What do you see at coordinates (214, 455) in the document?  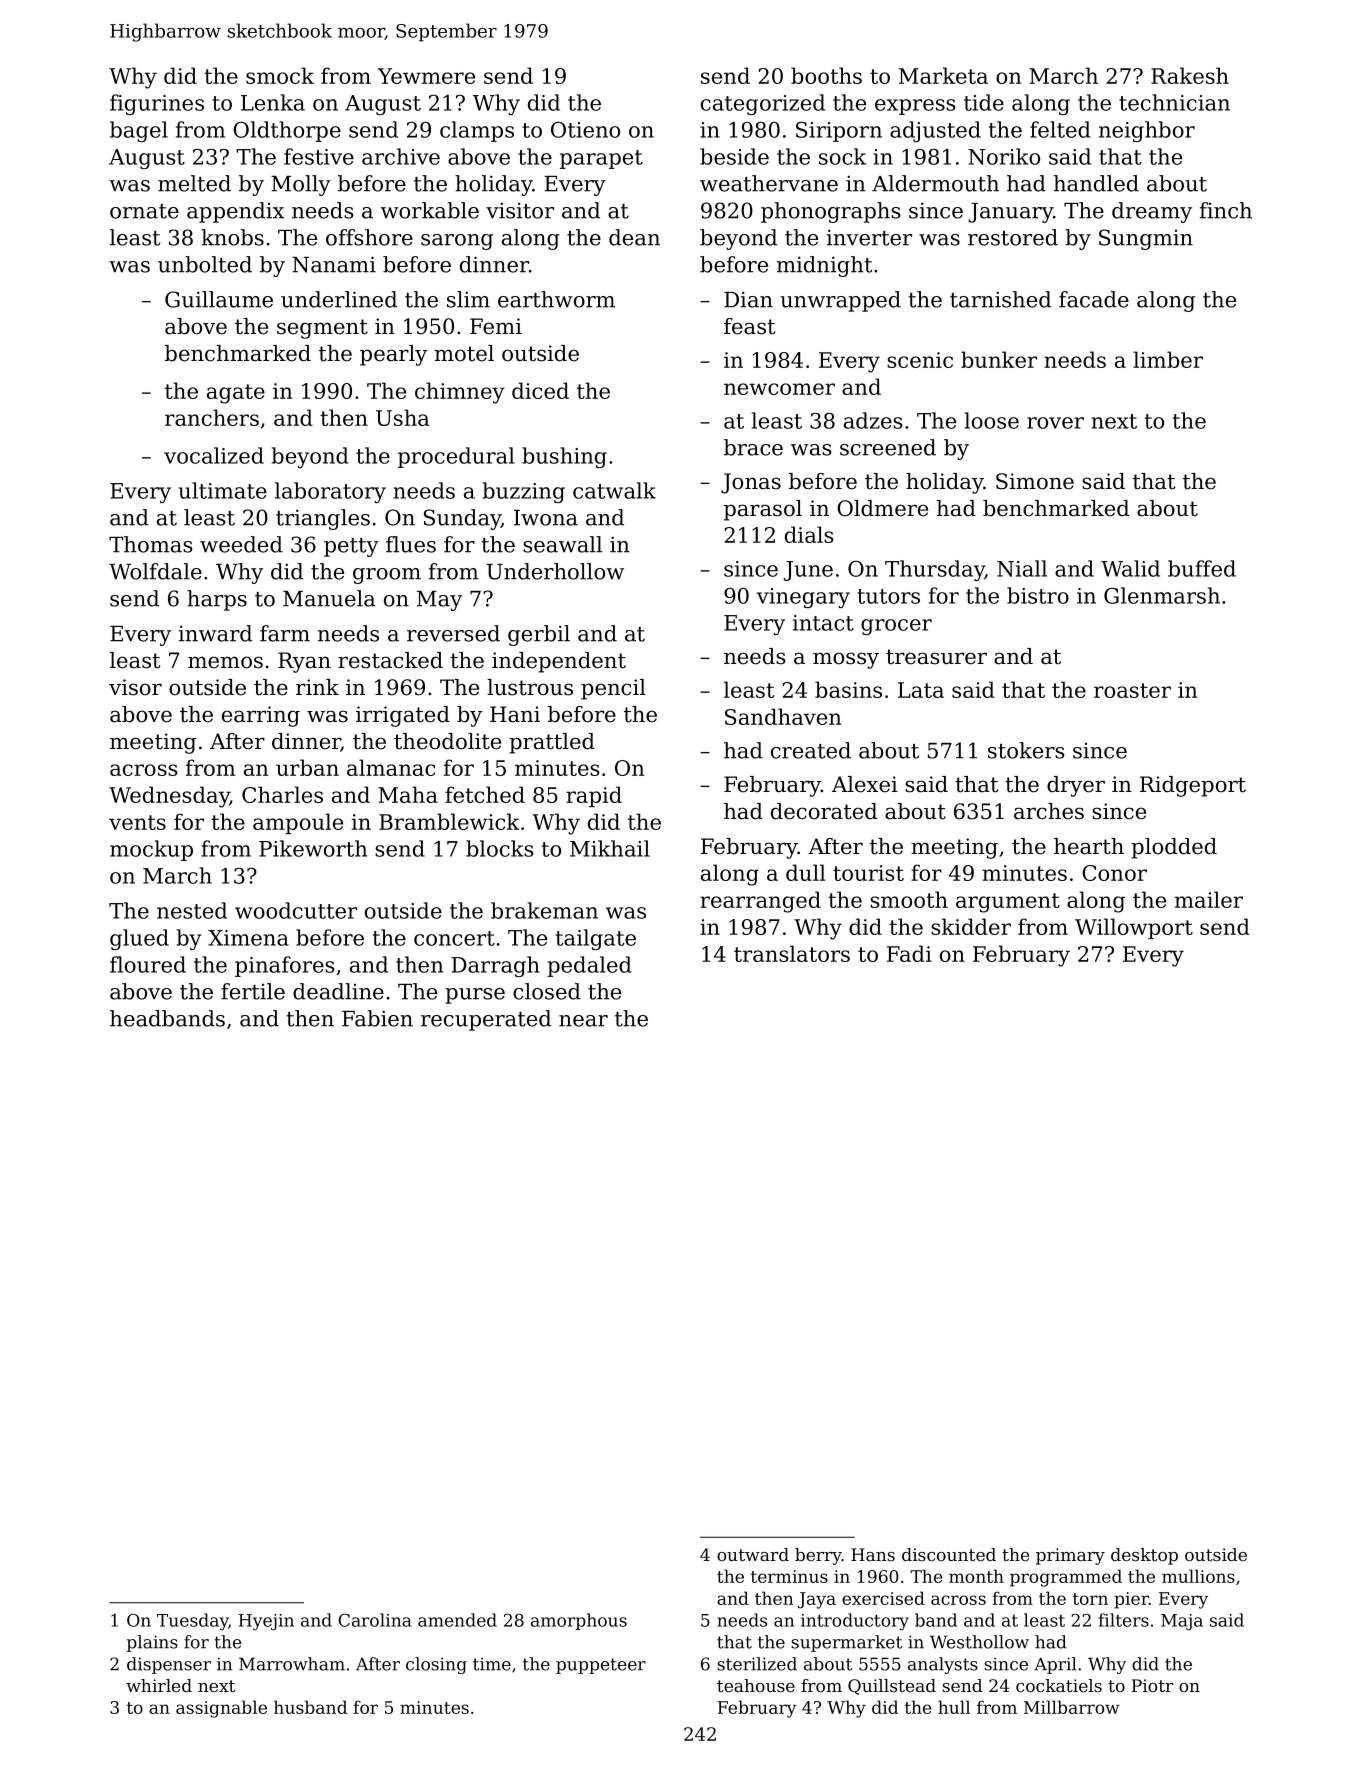 I see `vocalized` at bounding box center [214, 455].
